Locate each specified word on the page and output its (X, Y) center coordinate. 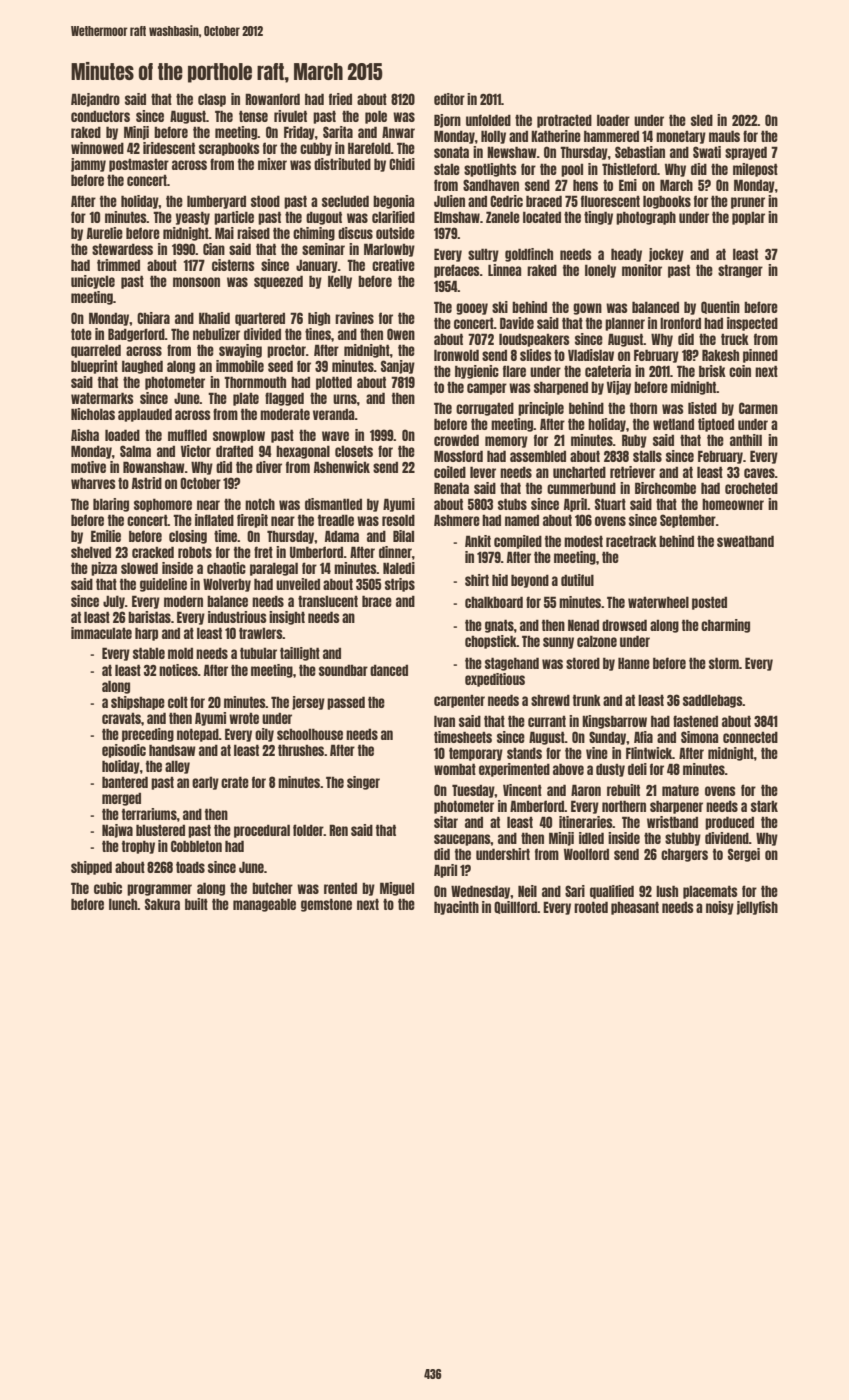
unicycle (93, 282)
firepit (252, 521)
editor (449, 99)
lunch (123, 904)
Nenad (583, 625)
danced (389, 670)
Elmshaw (457, 217)
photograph (646, 218)
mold (180, 653)
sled (702, 120)
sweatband (745, 541)
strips (400, 585)
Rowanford (272, 99)
